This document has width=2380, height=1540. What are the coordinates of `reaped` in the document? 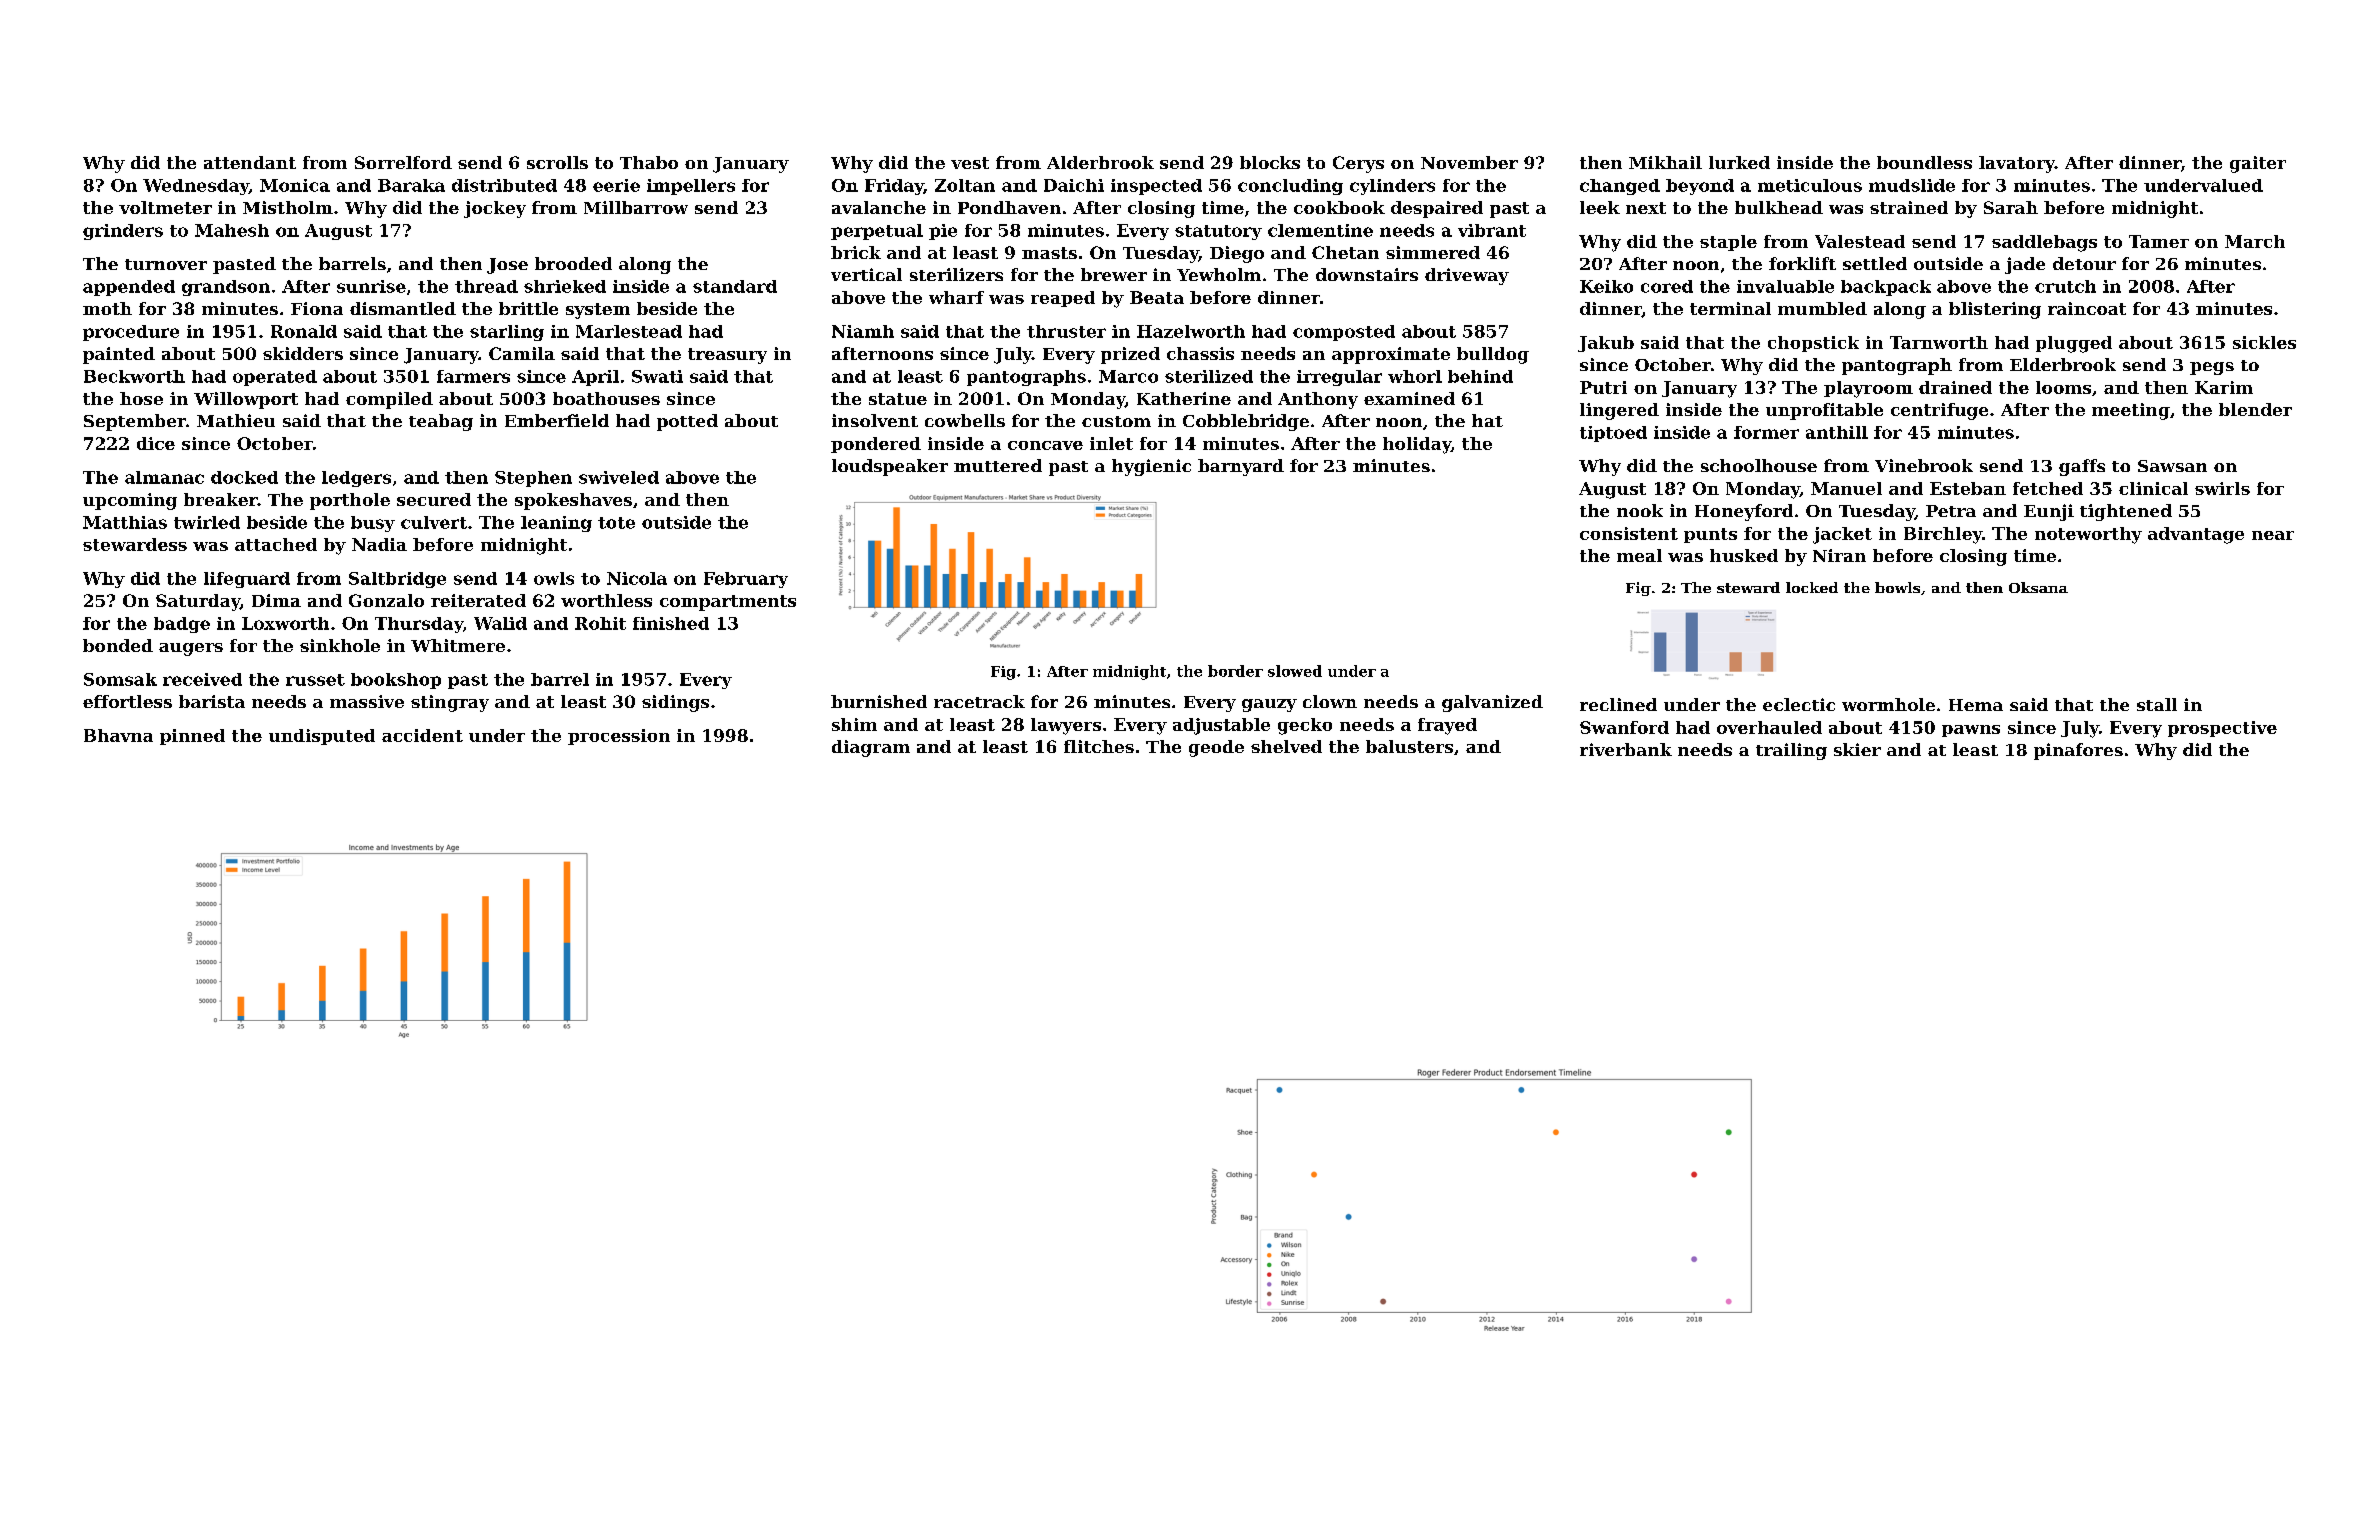 It's located at (1063, 299).
